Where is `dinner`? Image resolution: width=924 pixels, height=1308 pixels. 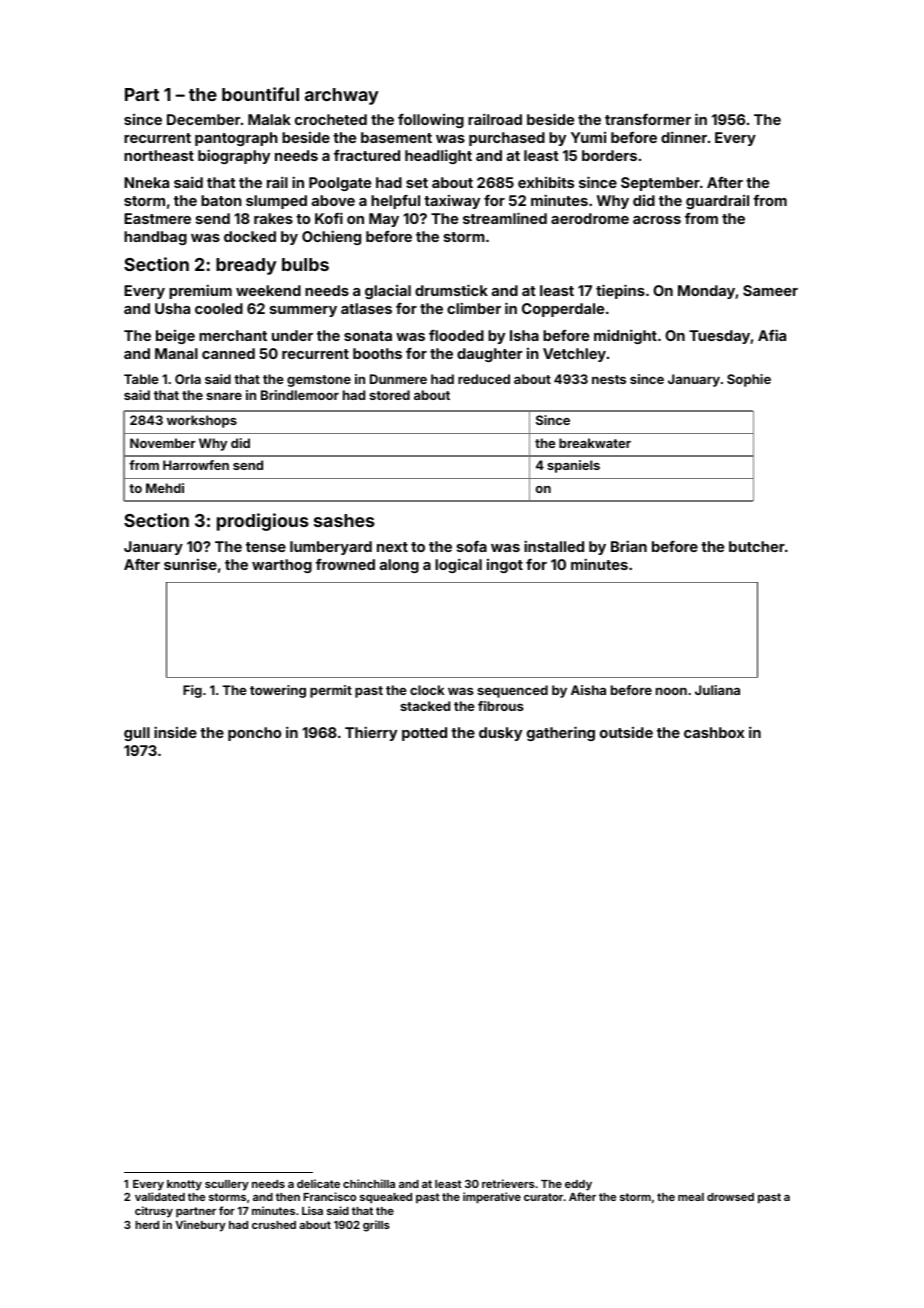
dinner is located at coordinates (684, 137).
